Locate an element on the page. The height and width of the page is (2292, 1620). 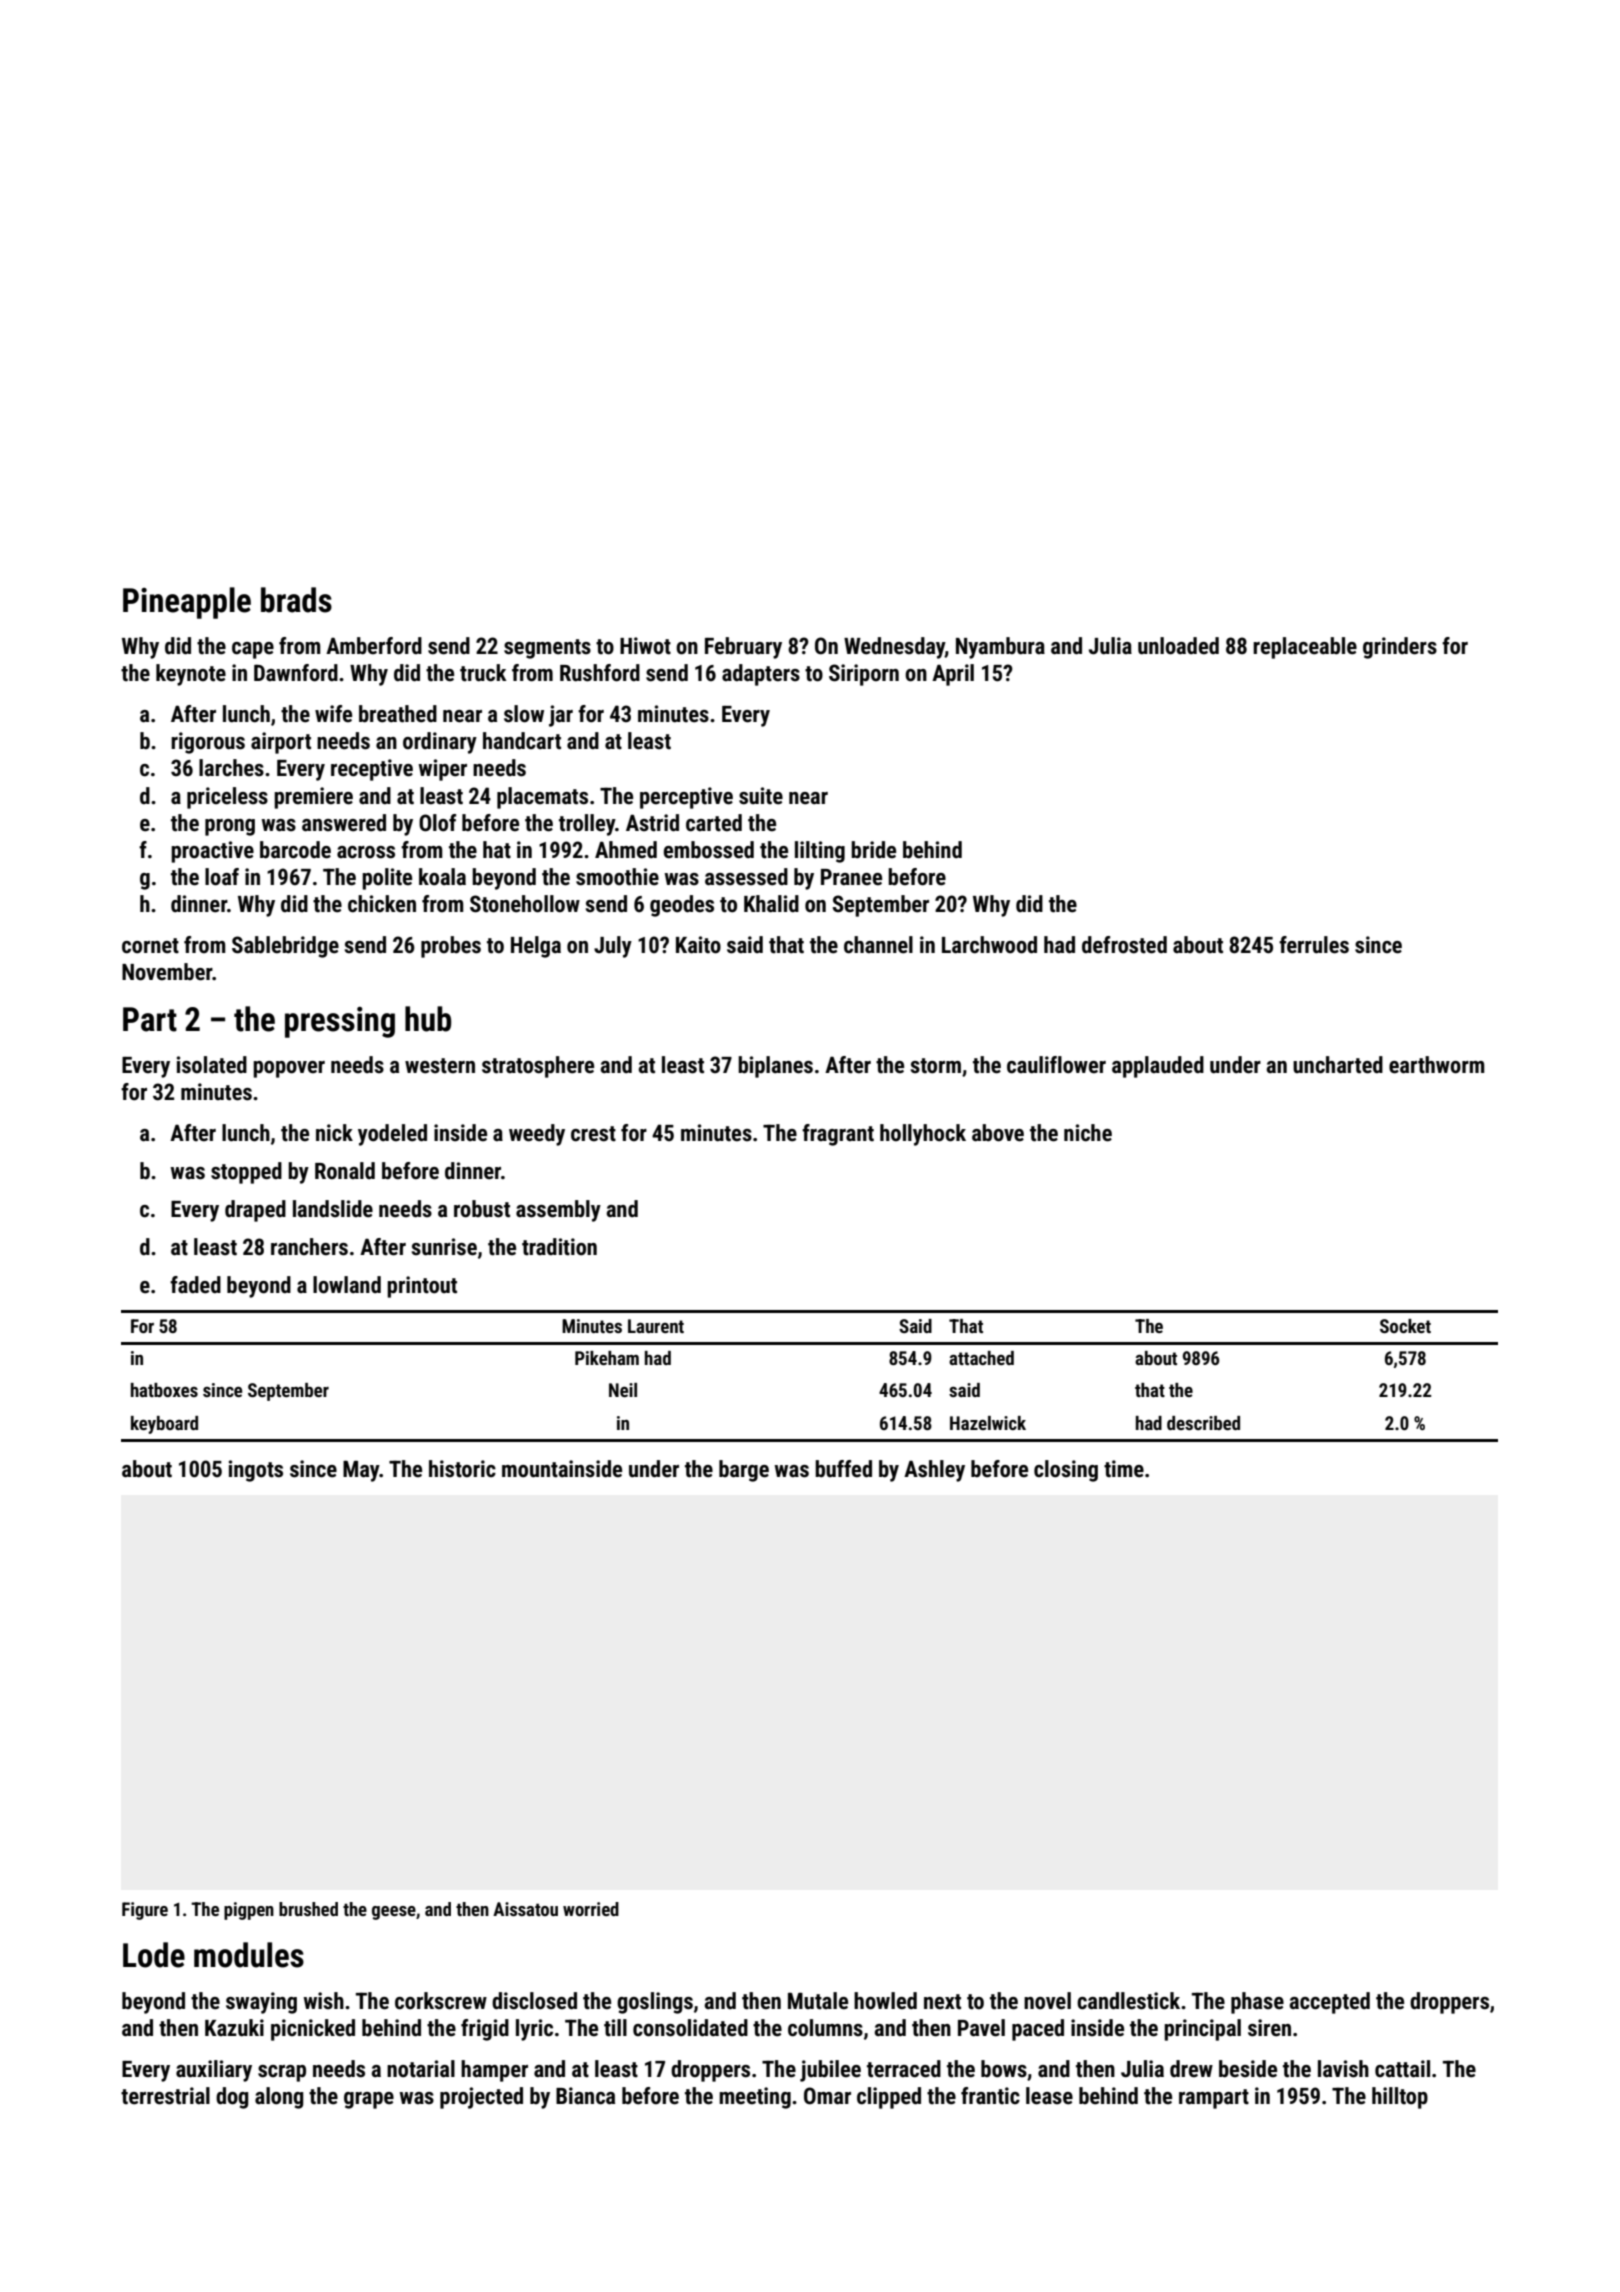
next is located at coordinates (942, 2002).
